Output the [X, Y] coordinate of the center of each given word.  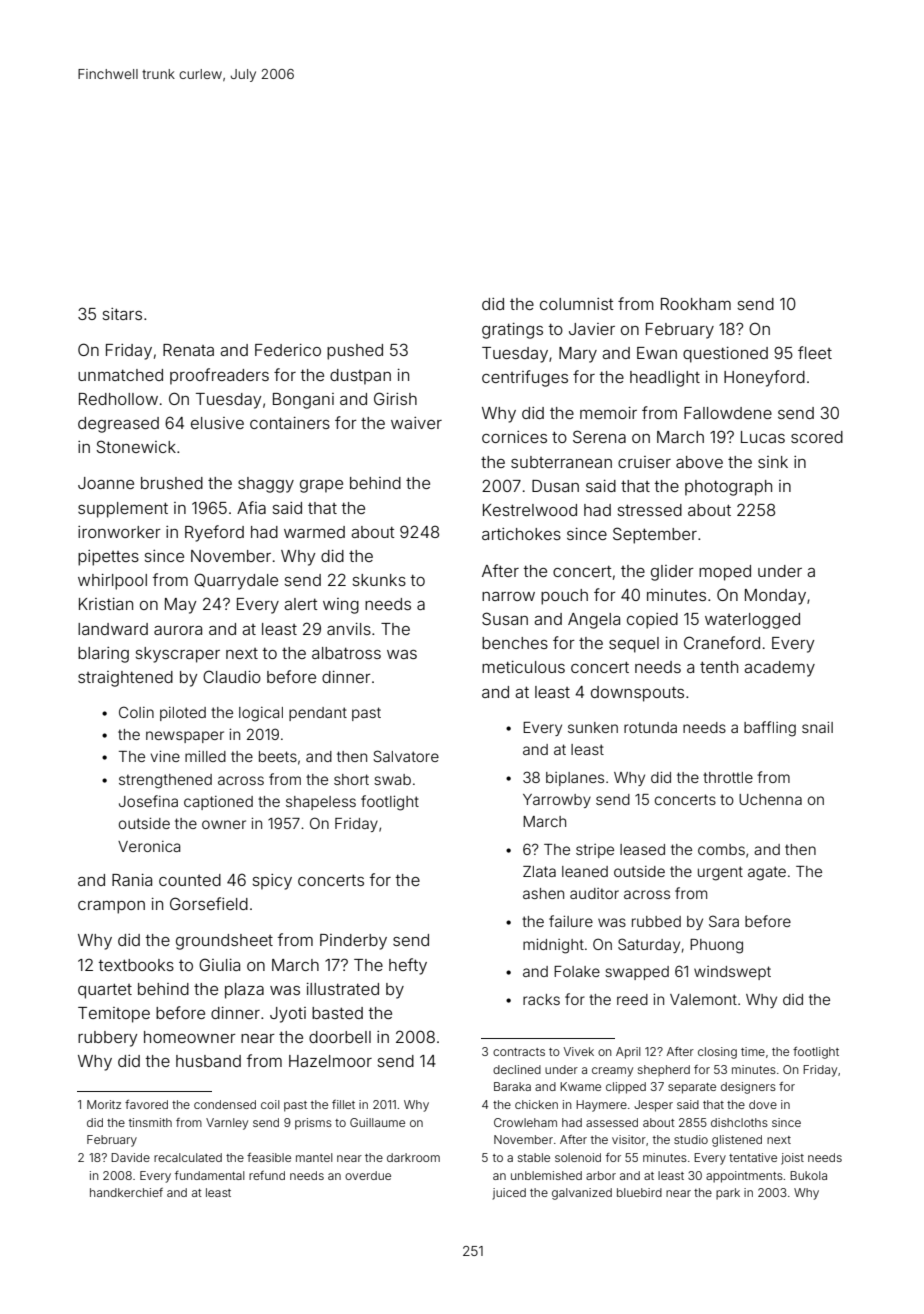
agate [767, 873]
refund [267, 1175]
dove [763, 1104]
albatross [346, 653]
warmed [314, 532]
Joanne [106, 483]
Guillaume [377, 1122]
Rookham [696, 304]
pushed [355, 352]
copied [652, 621]
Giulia [219, 964]
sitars [122, 314]
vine [165, 756]
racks [541, 999]
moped [725, 573]
